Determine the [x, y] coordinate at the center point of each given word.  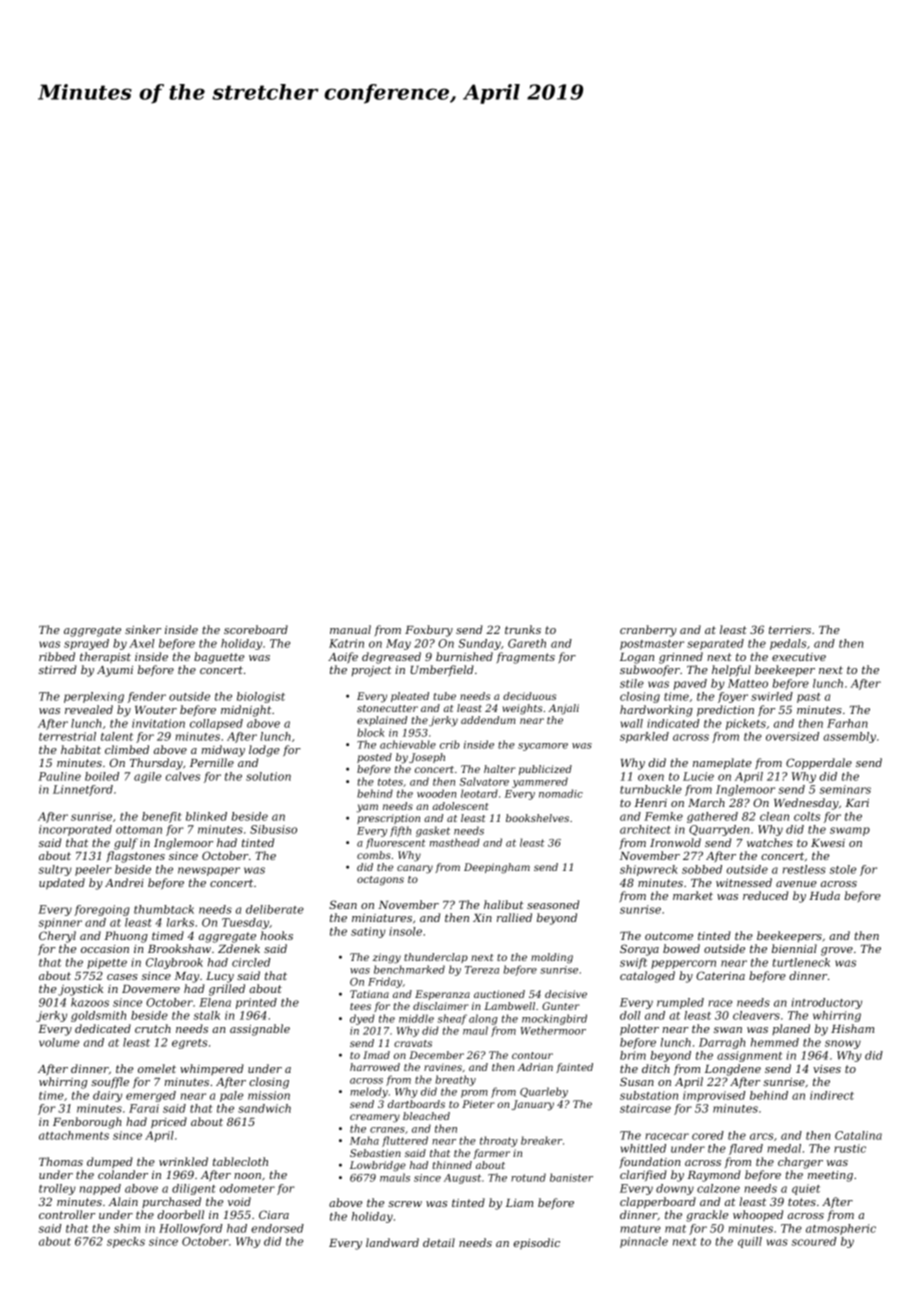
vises [827, 1069]
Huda [824, 895]
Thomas [61, 1161]
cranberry [648, 631]
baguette [219, 658]
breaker [541, 1140]
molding [552, 958]
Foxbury [429, 631]
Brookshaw [179, 948]
